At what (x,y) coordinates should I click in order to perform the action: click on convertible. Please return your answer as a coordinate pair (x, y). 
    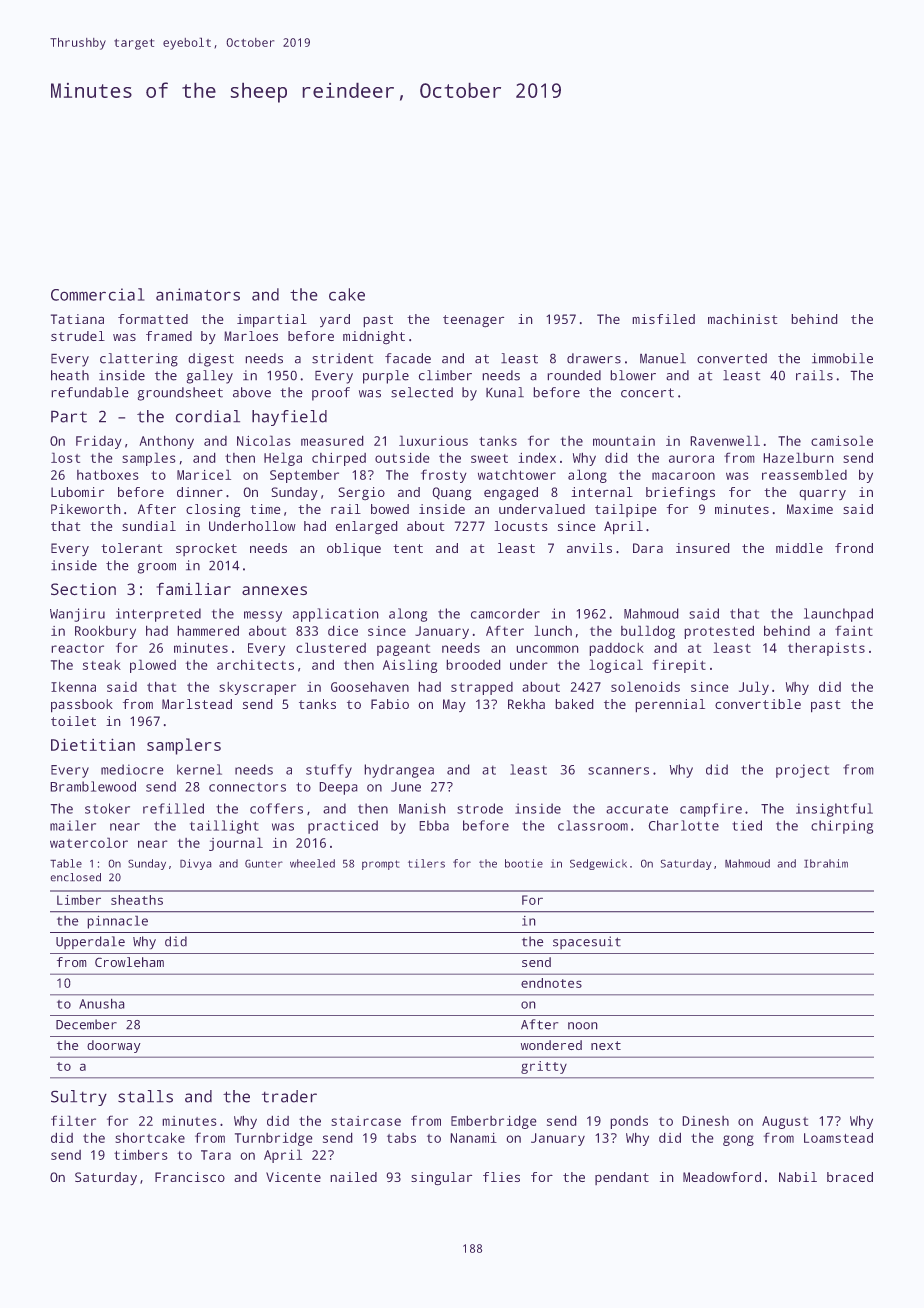
    Looking at the image, I should click on (758, 704).
